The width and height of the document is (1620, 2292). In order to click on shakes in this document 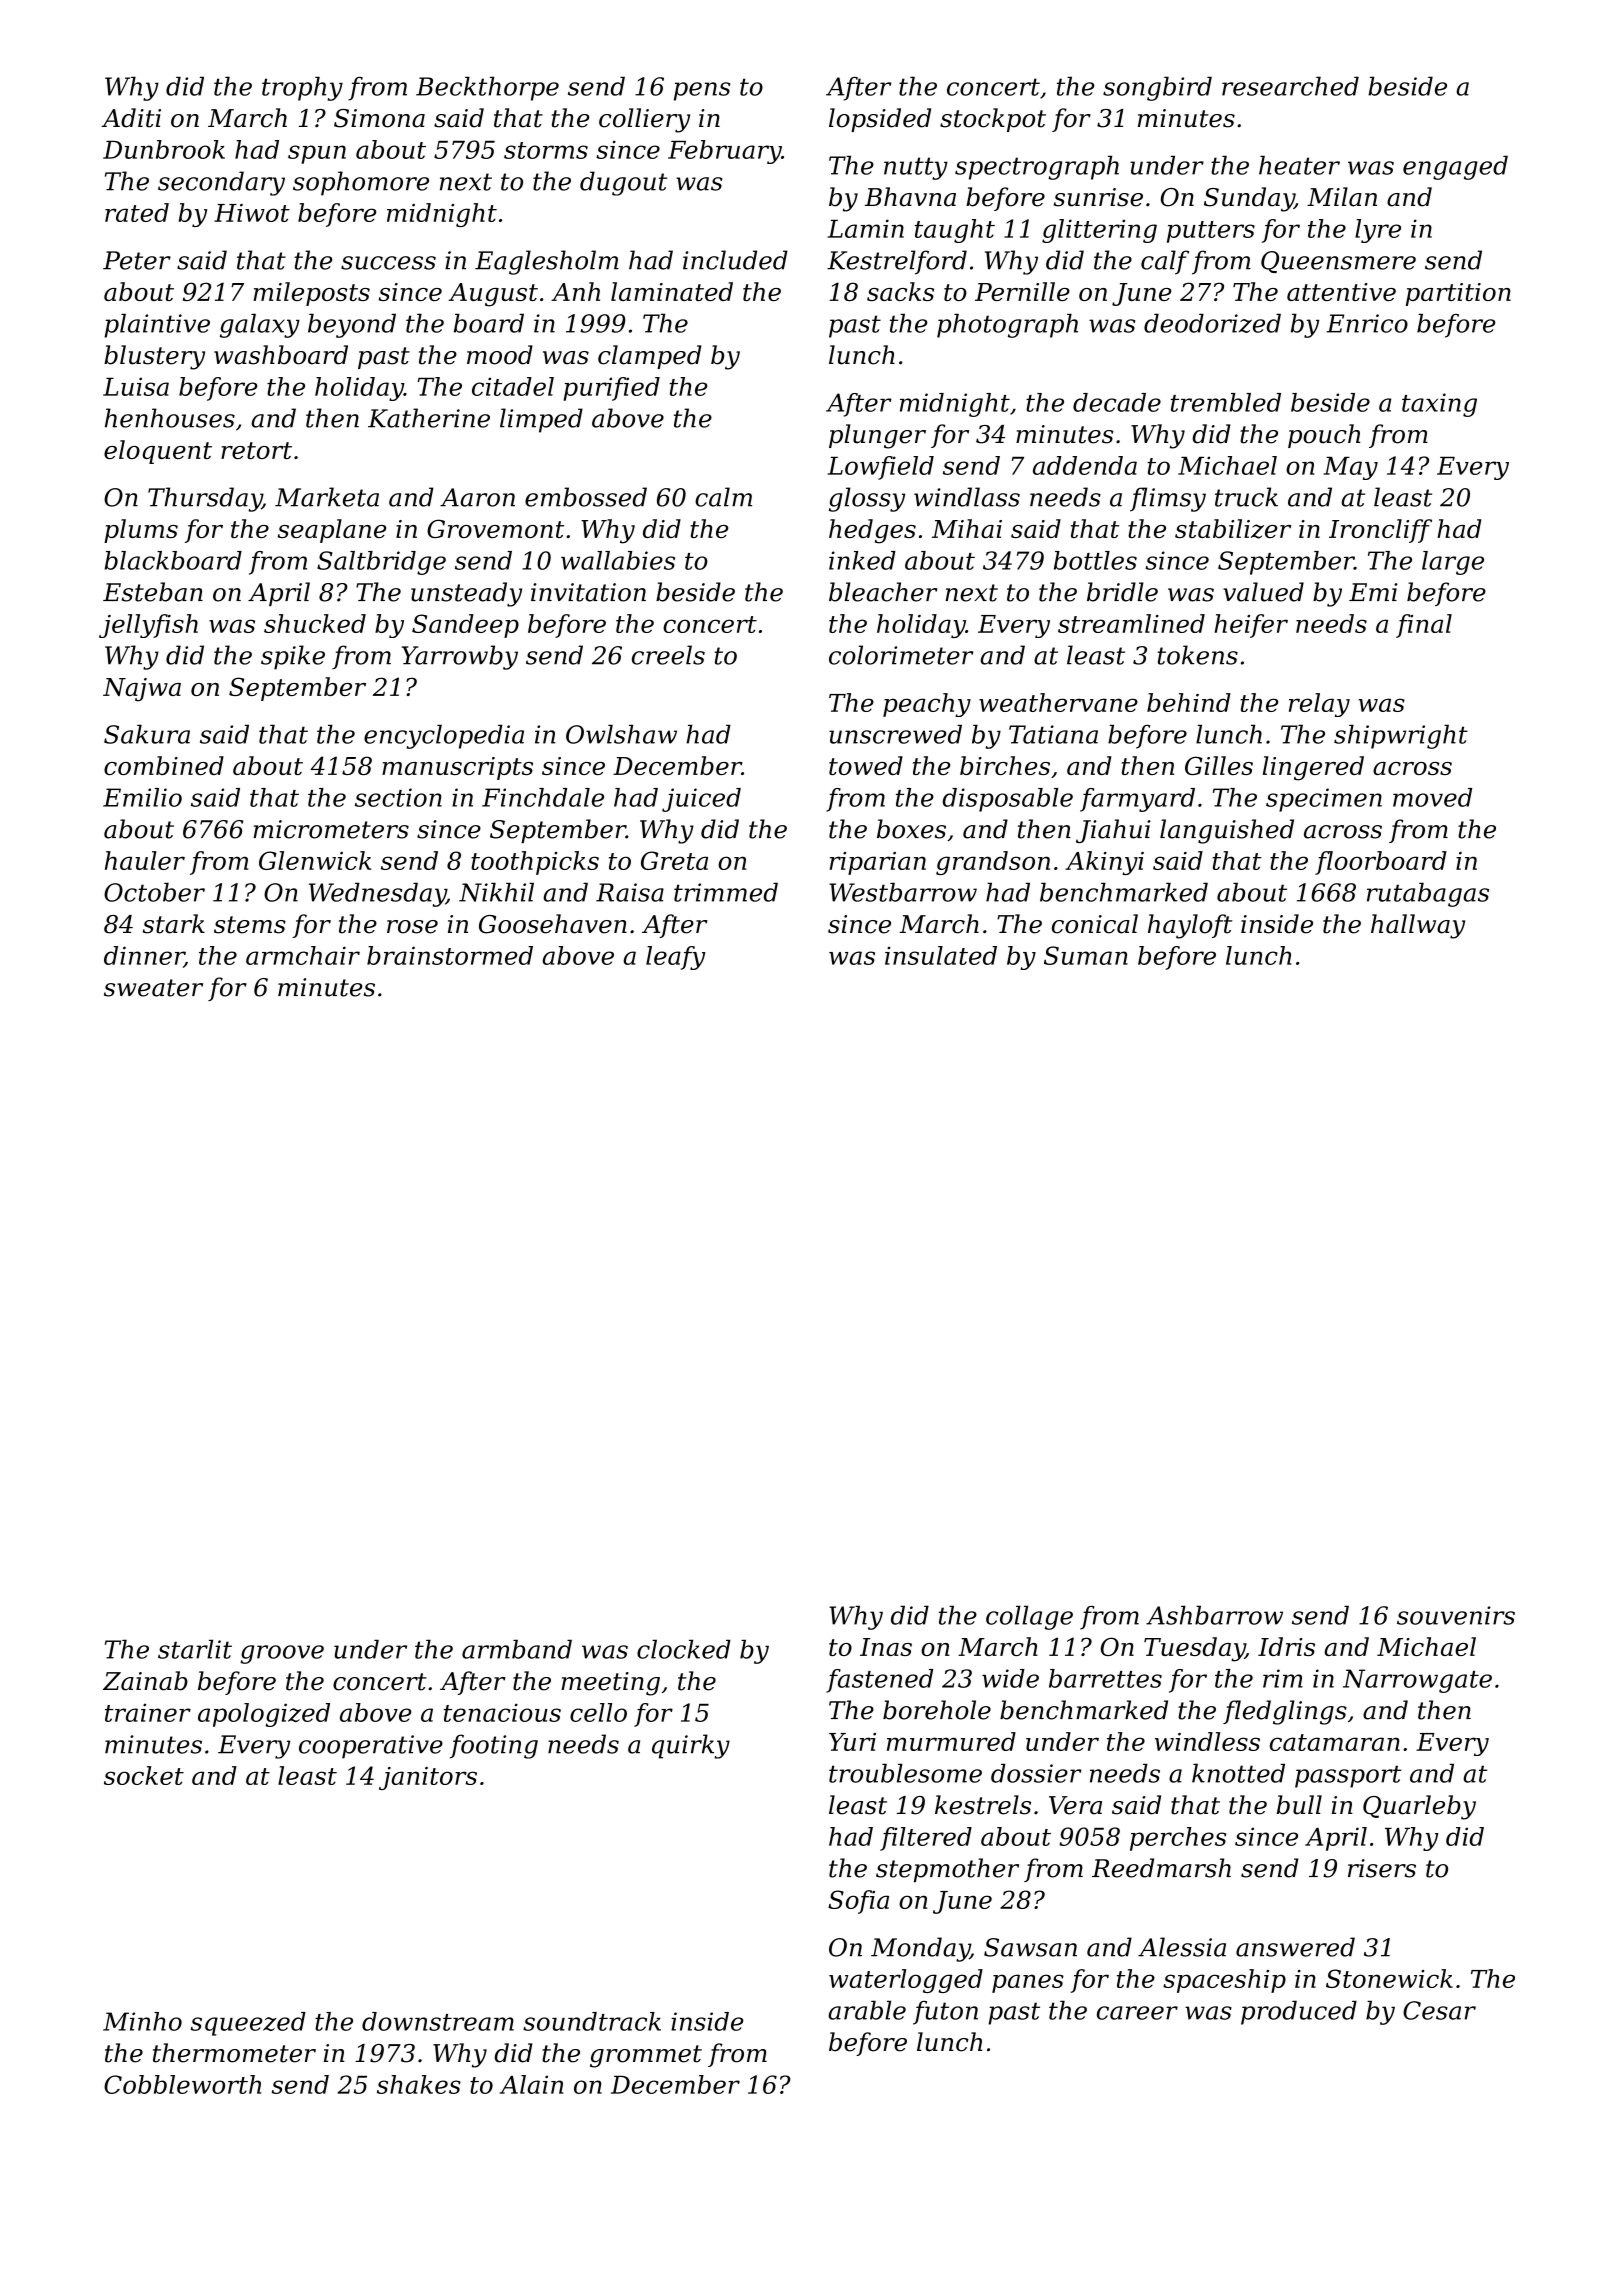, I will do `click(419, 2084)`.
